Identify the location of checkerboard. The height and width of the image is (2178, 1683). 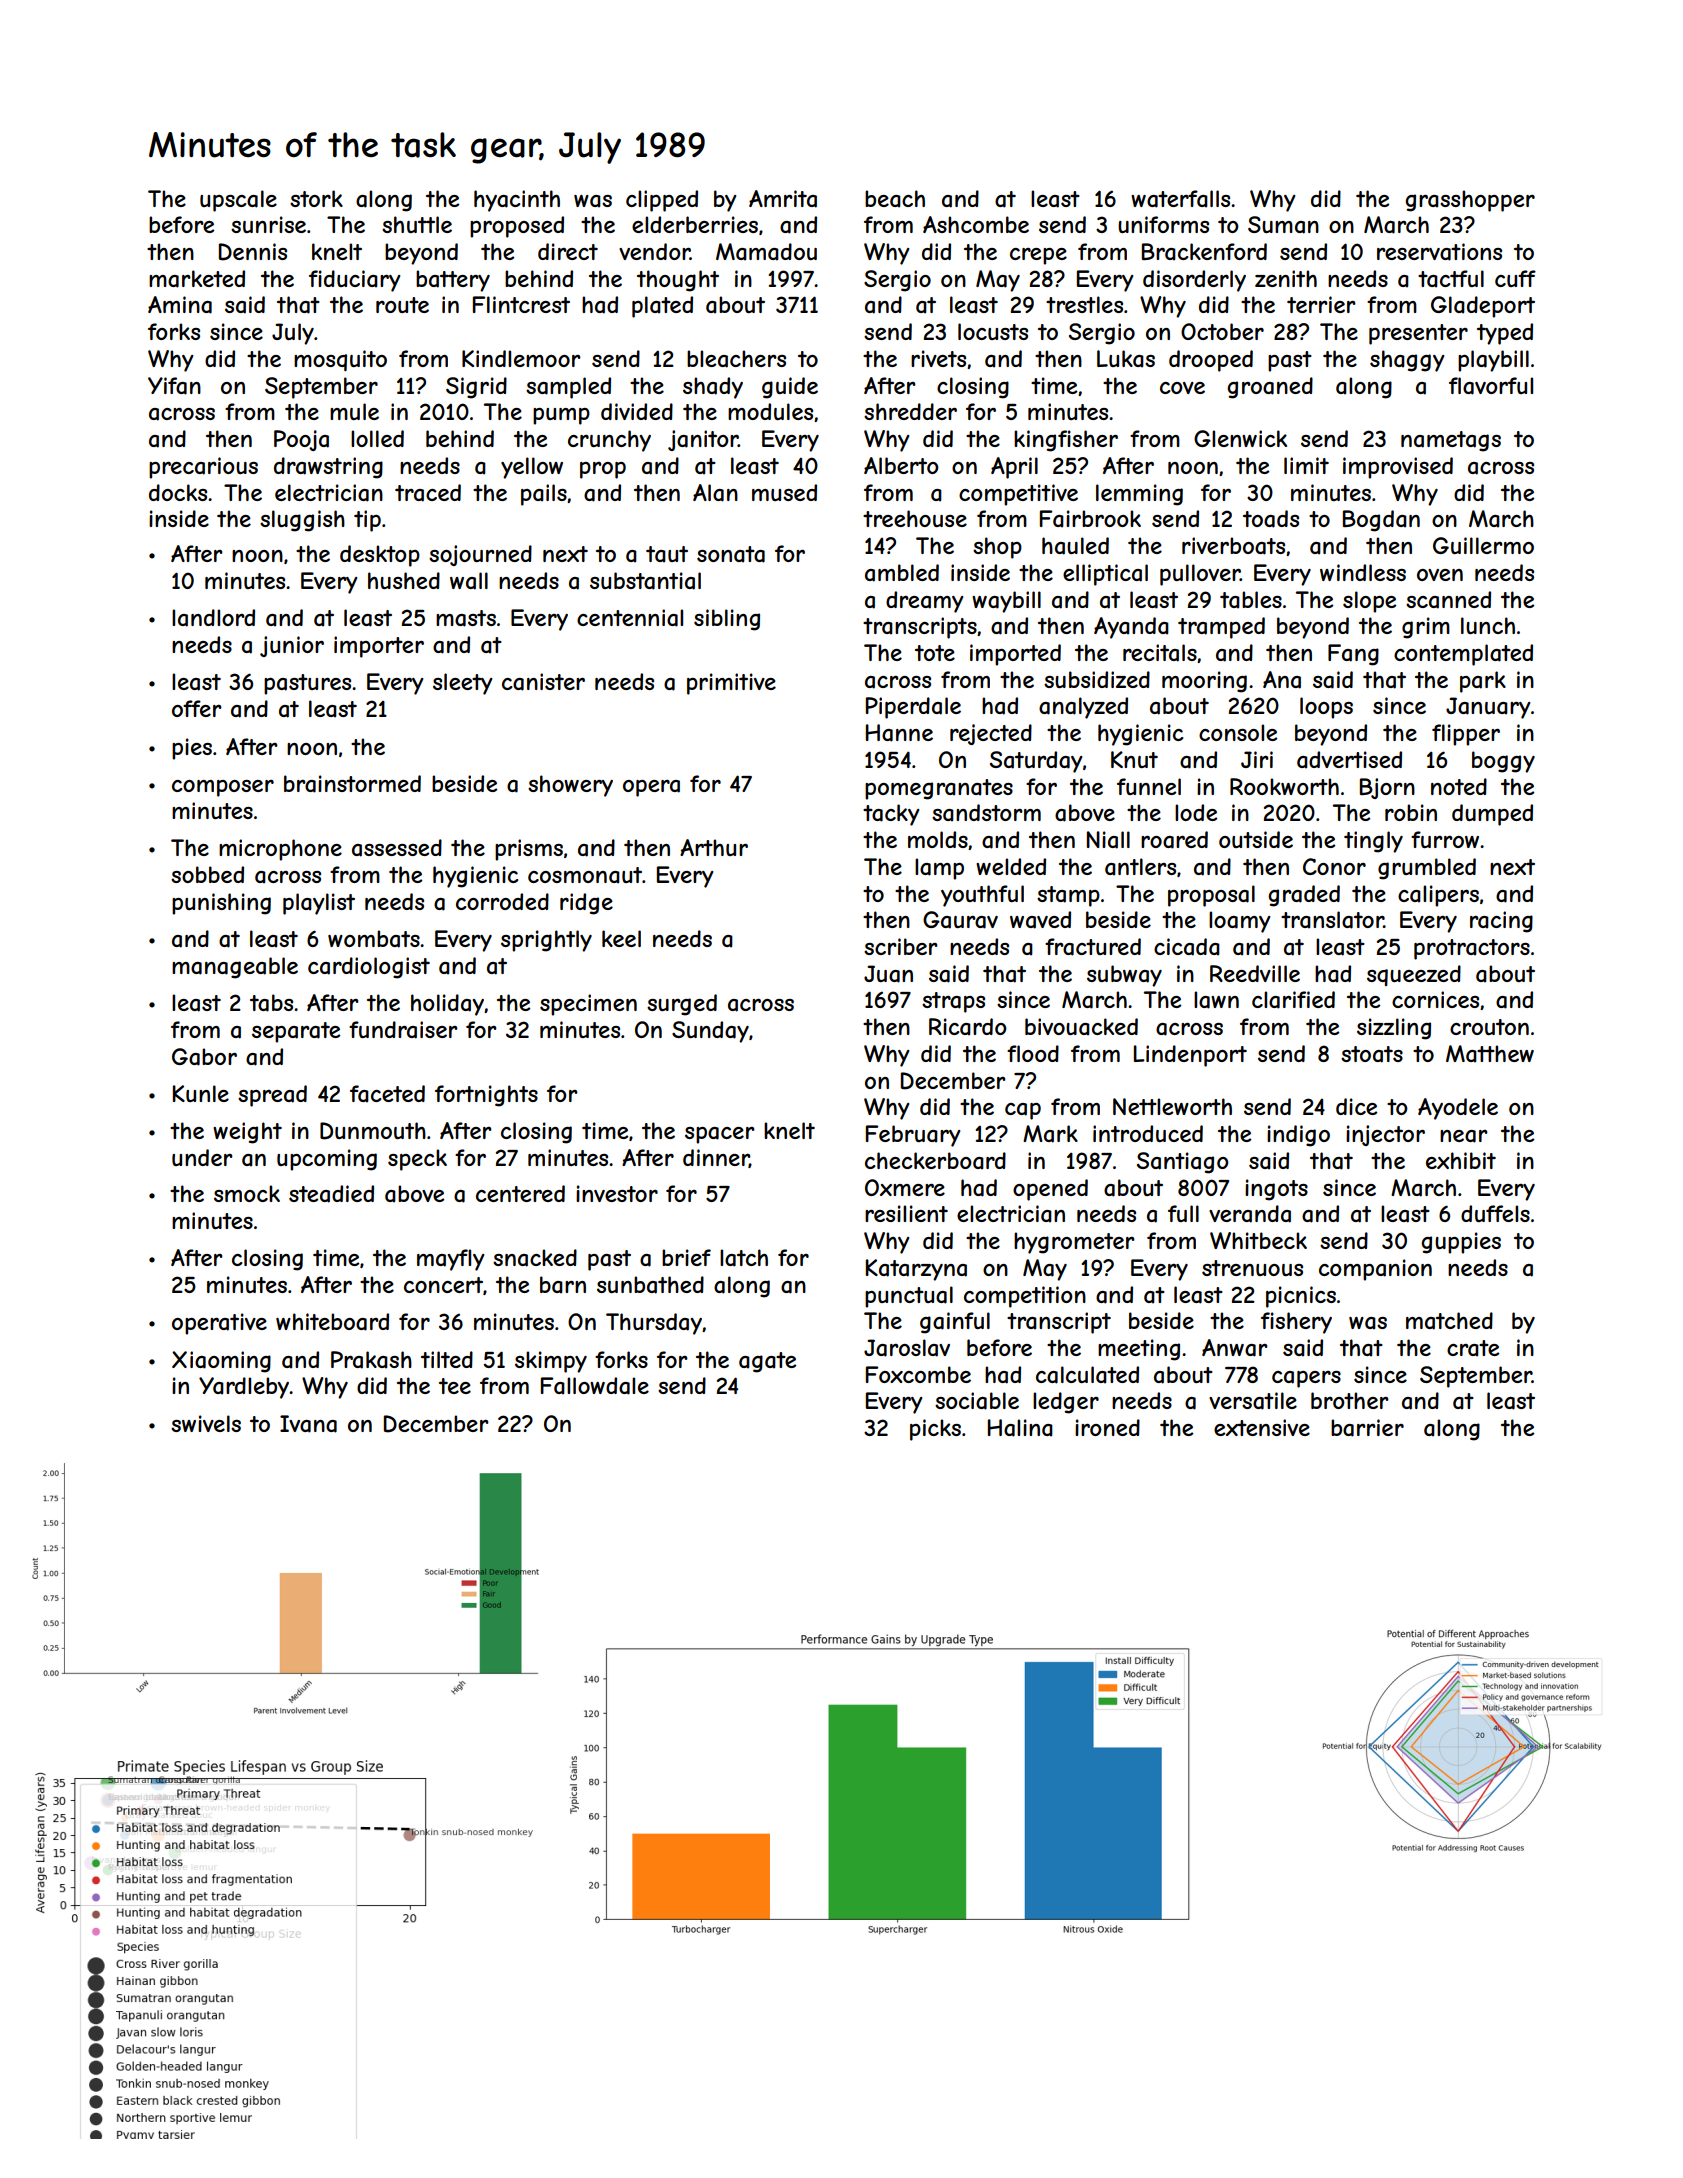
(935, 1161).
